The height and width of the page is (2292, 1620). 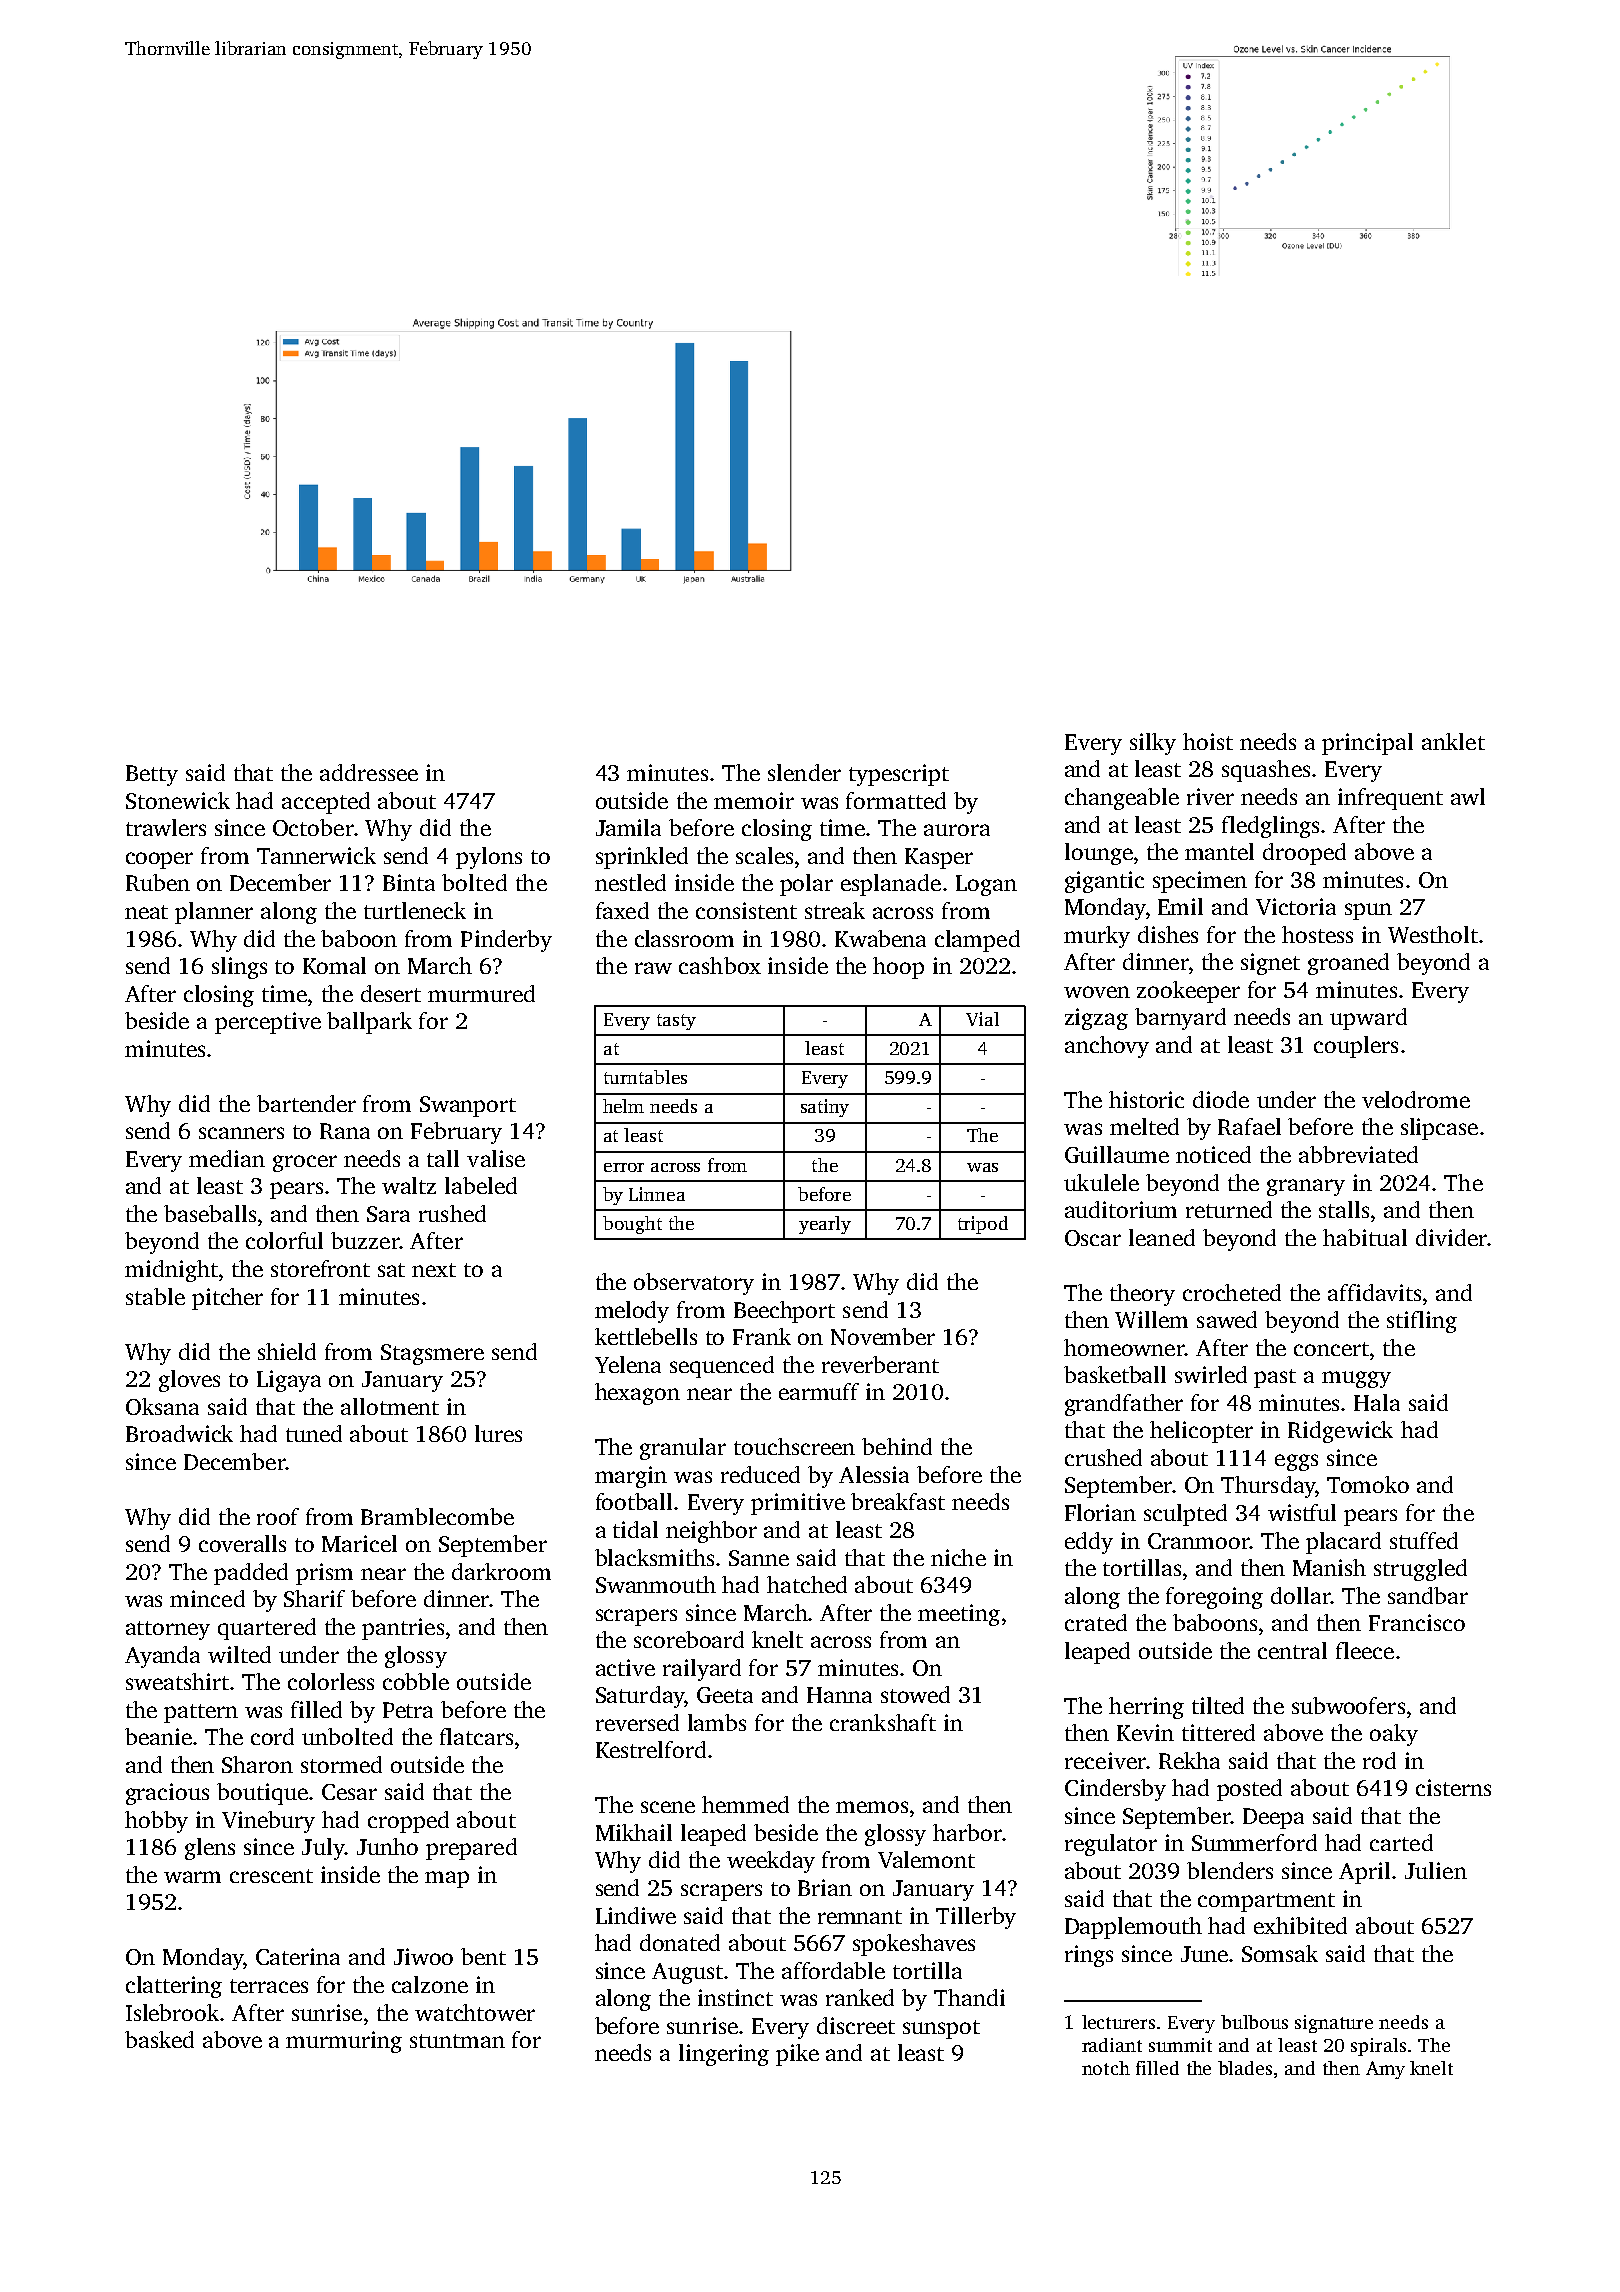 What do you see at coordinates (982, 1019) in the page?
I see `Vial` at bounding box center [982, 1019].
